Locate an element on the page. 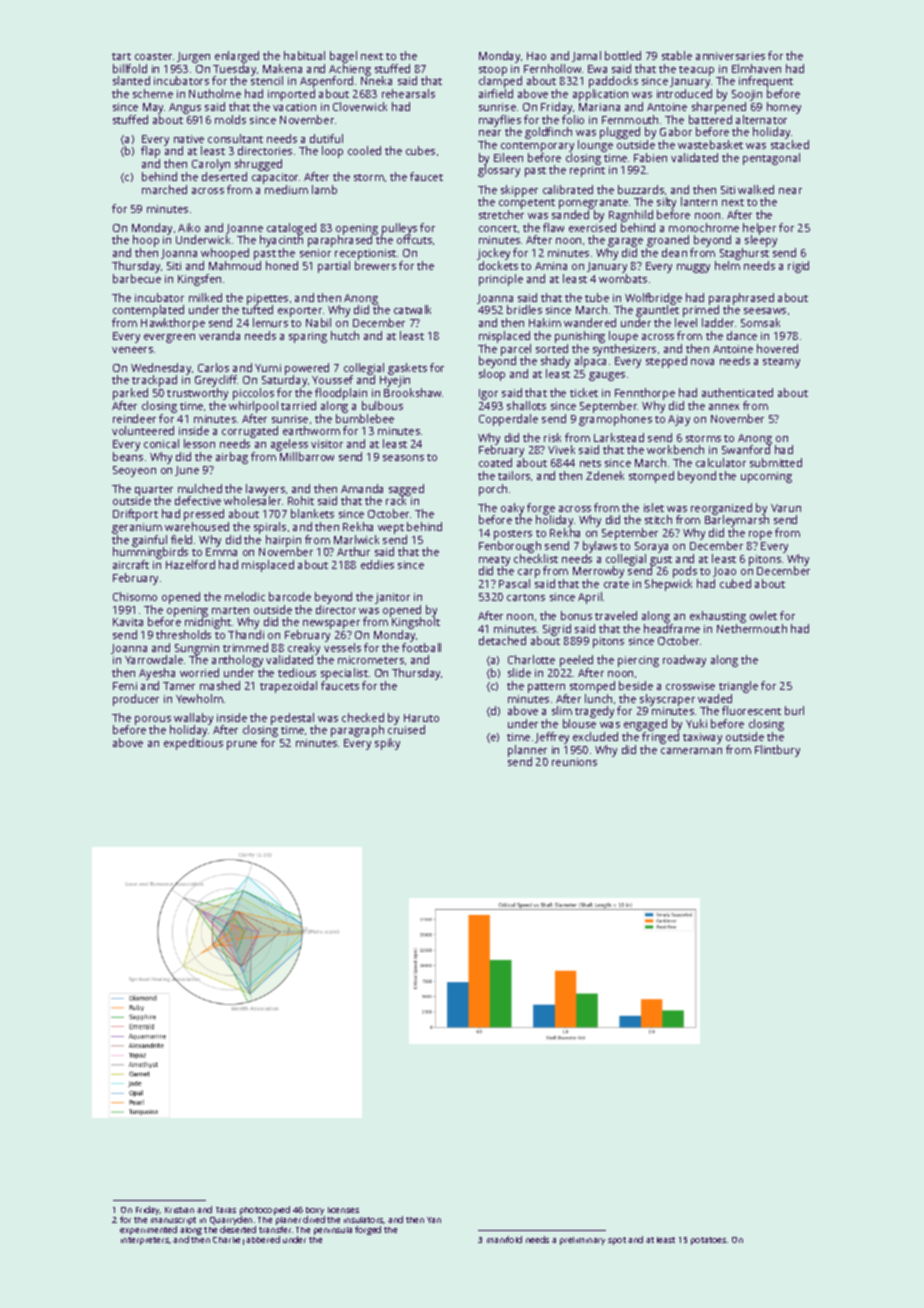 This image has width=924, height=1308. clamped is located at coordinates (500, 82).
